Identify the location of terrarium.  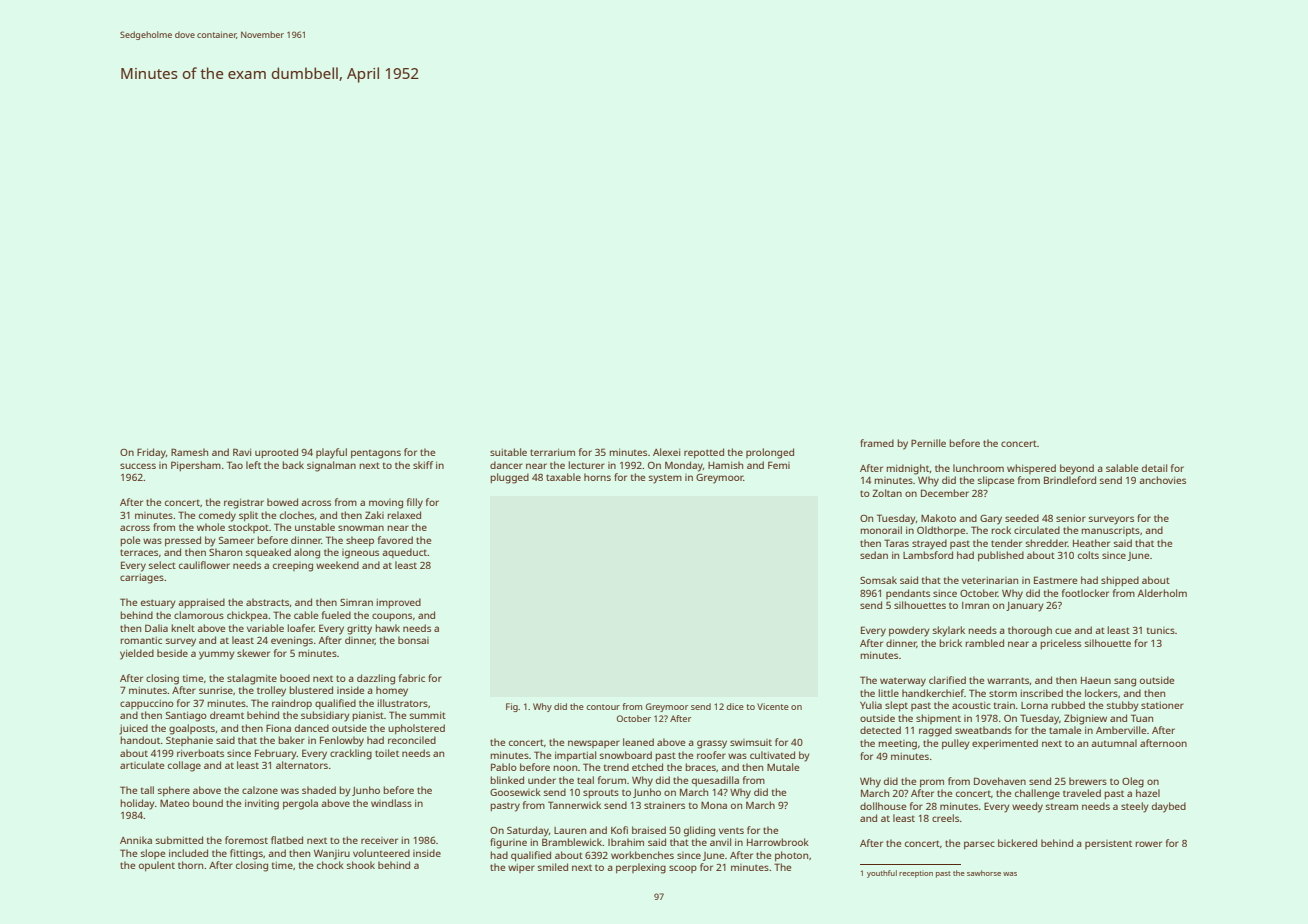
(552, 452).
